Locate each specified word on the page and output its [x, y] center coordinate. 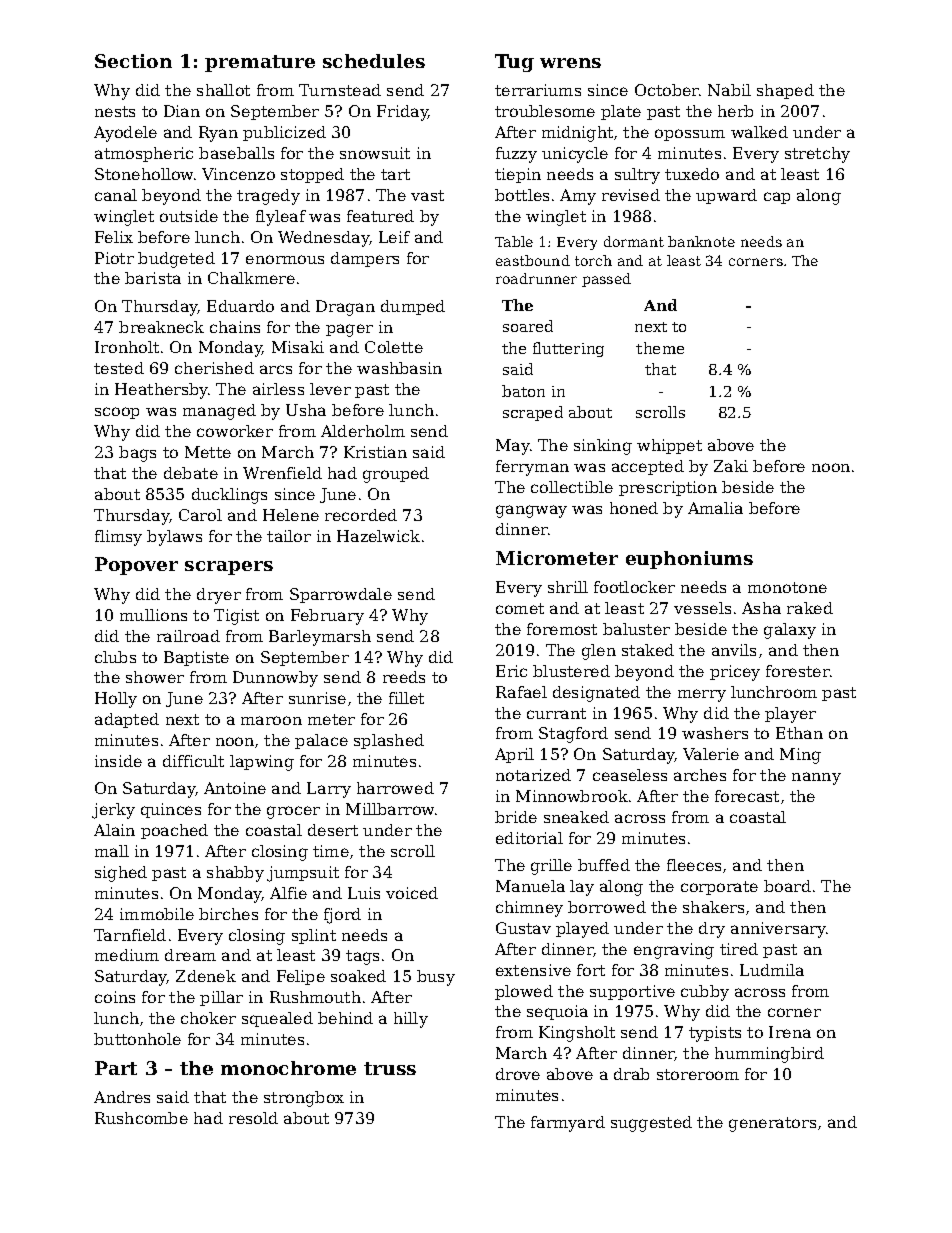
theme [660, 348]
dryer [219, 596]
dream [190, 955]
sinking [603, 447]
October [667, 90]
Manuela [530, 886]
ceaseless [630, 775]
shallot [223, 90]
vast [427, 195]
